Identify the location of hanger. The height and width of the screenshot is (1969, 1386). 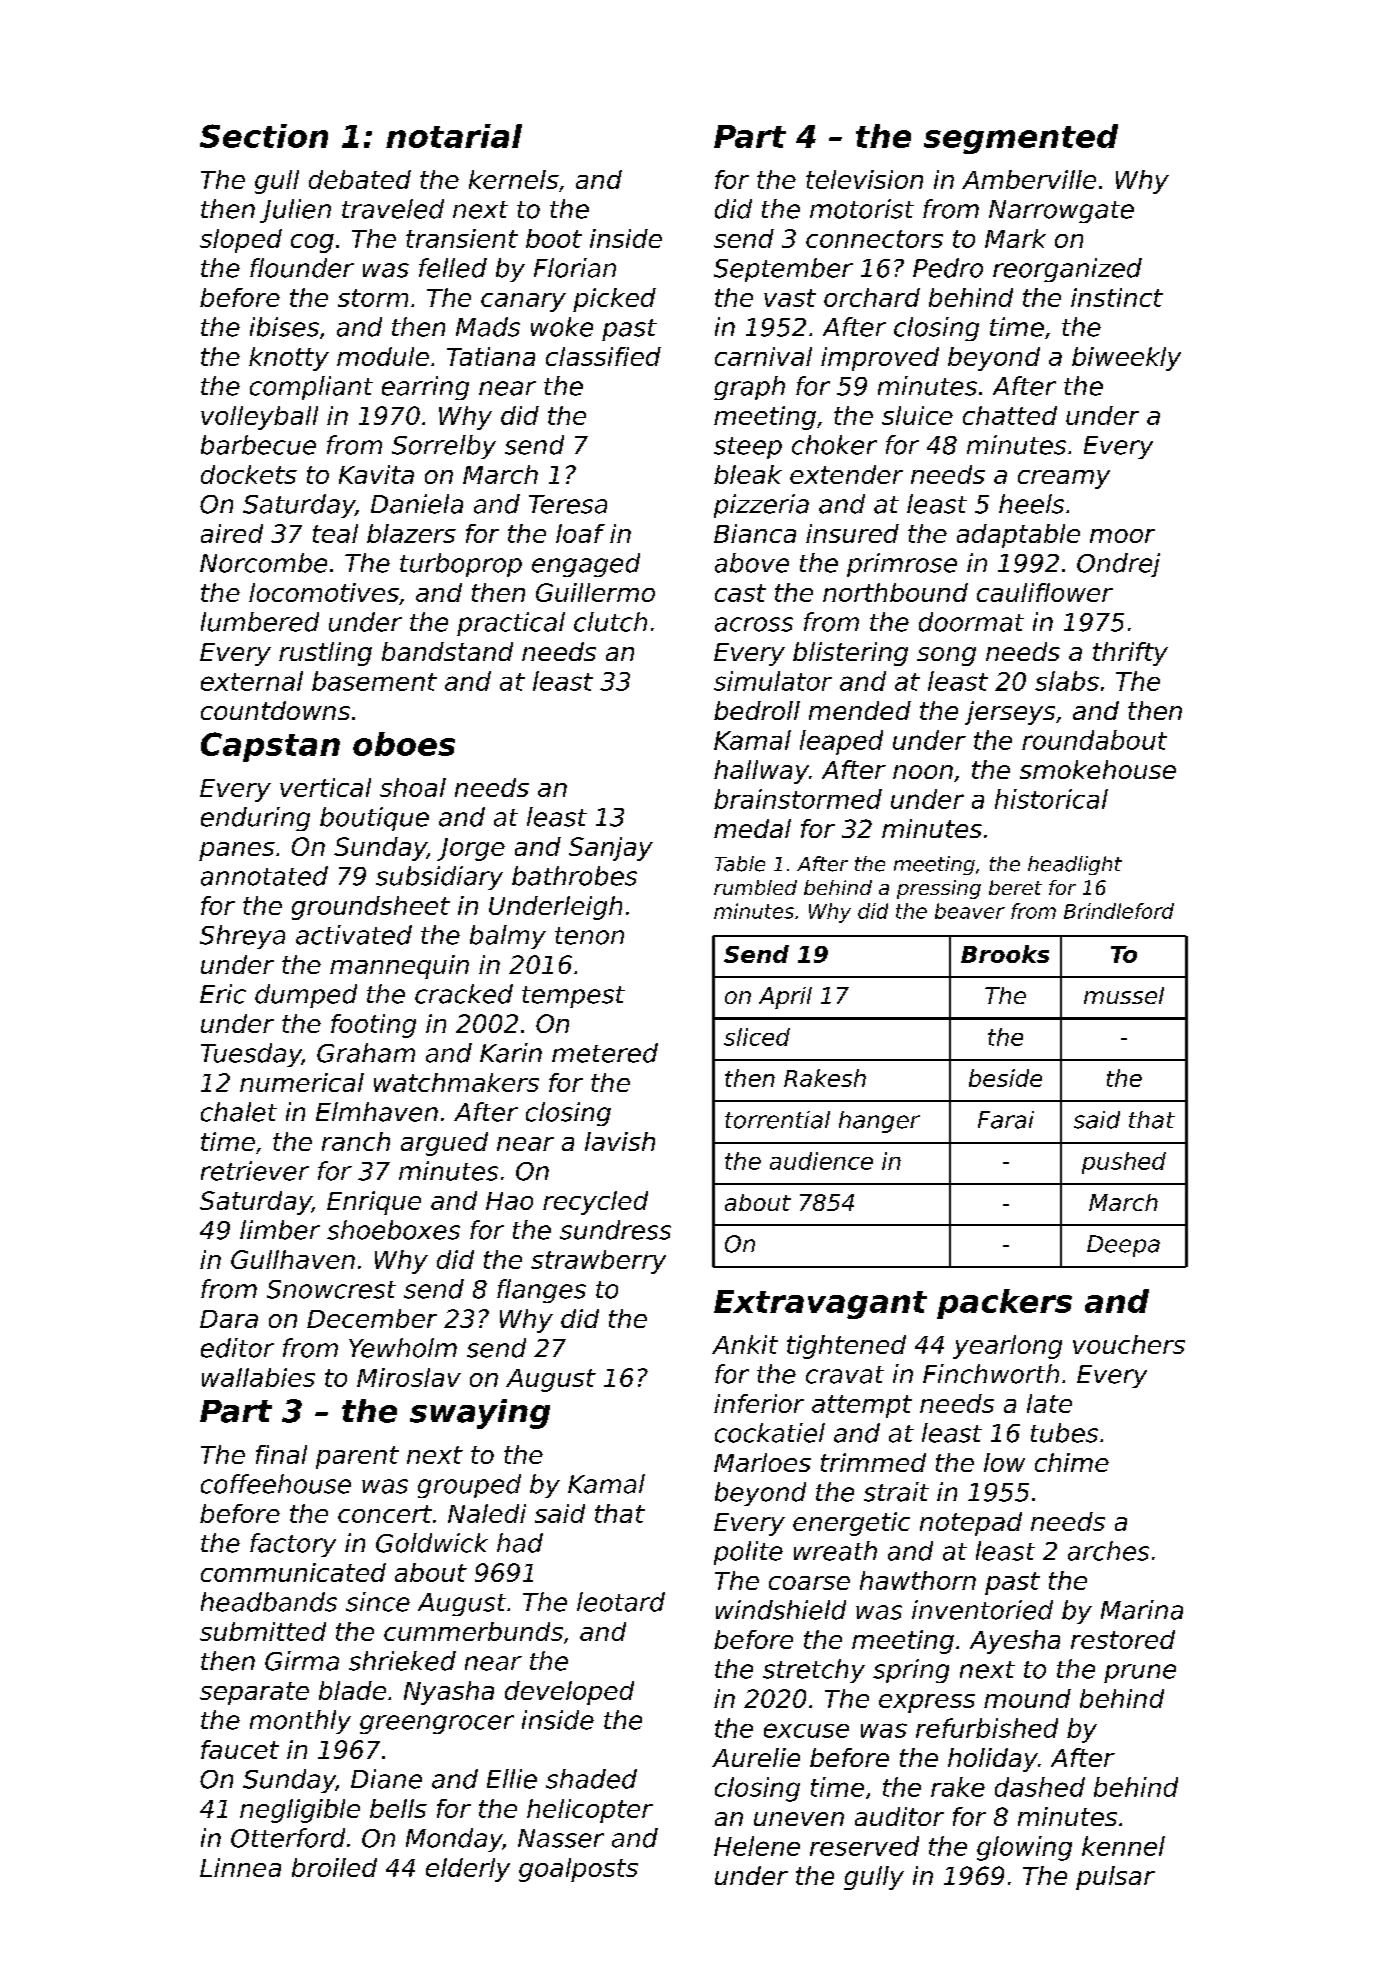
(879, 1122).
